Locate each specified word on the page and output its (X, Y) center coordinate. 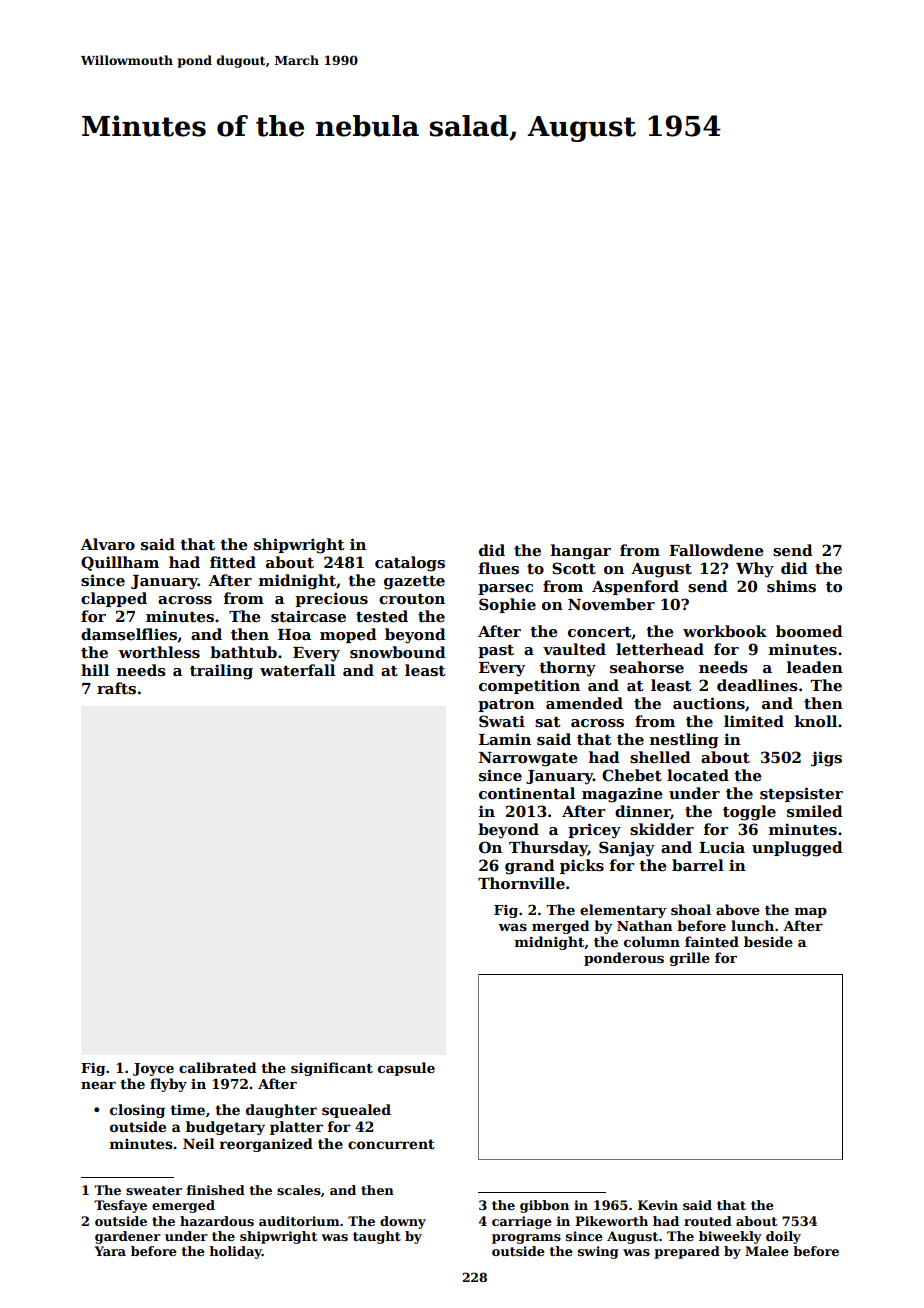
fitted (233, 562)
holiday (235, 1252)
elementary (623, 911)
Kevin (658, 1205)
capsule (406, 1069)
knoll (816, 721)
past (496, 651)
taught (377, 1237)
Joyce (153, 1069)
